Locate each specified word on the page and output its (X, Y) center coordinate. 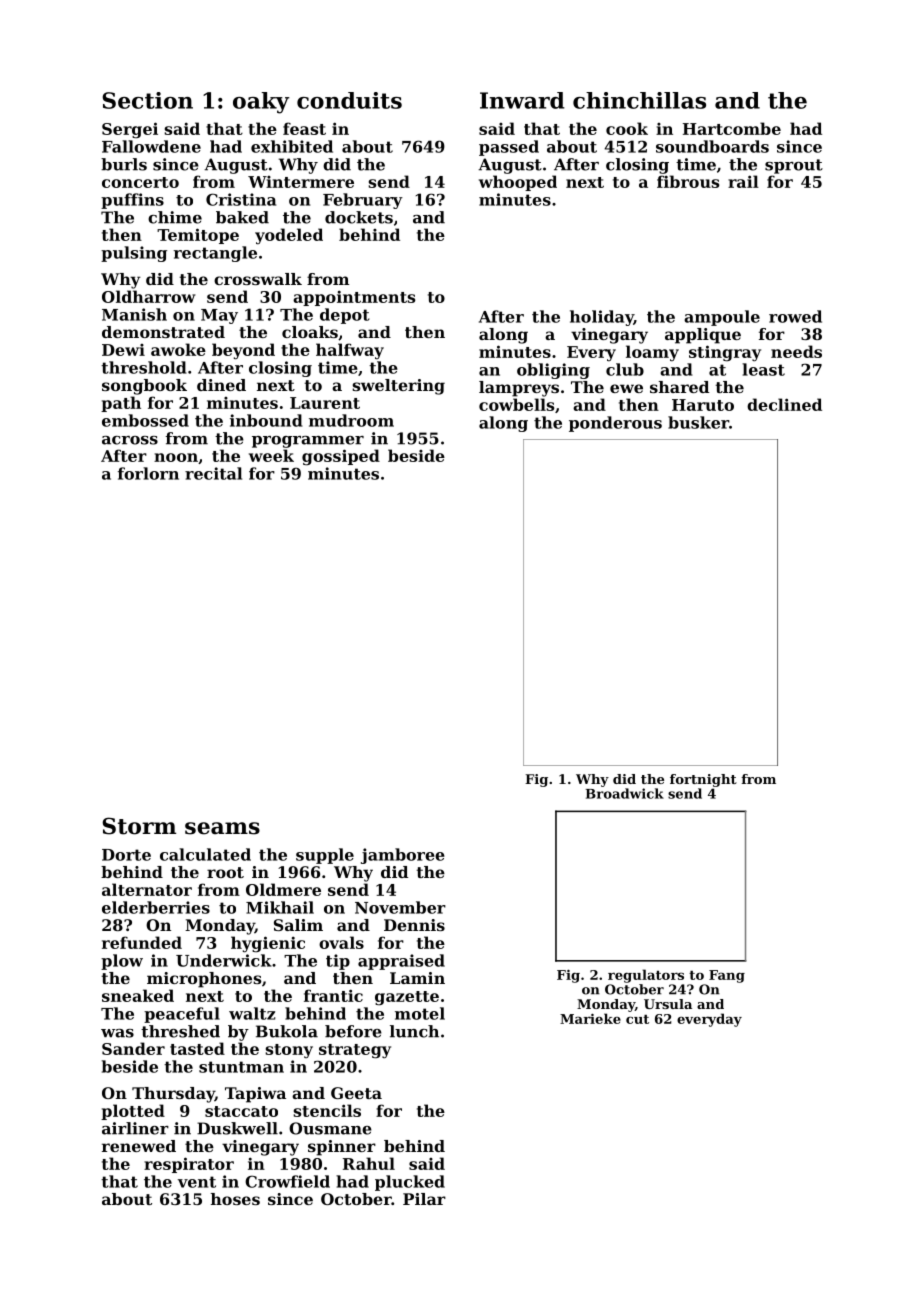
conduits (349, 100)
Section (147, 100)
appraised (401, 962)
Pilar (424, 1199)
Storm (139, 826)
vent (197, 1182)
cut (637, 1019)
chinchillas (639, 100)
